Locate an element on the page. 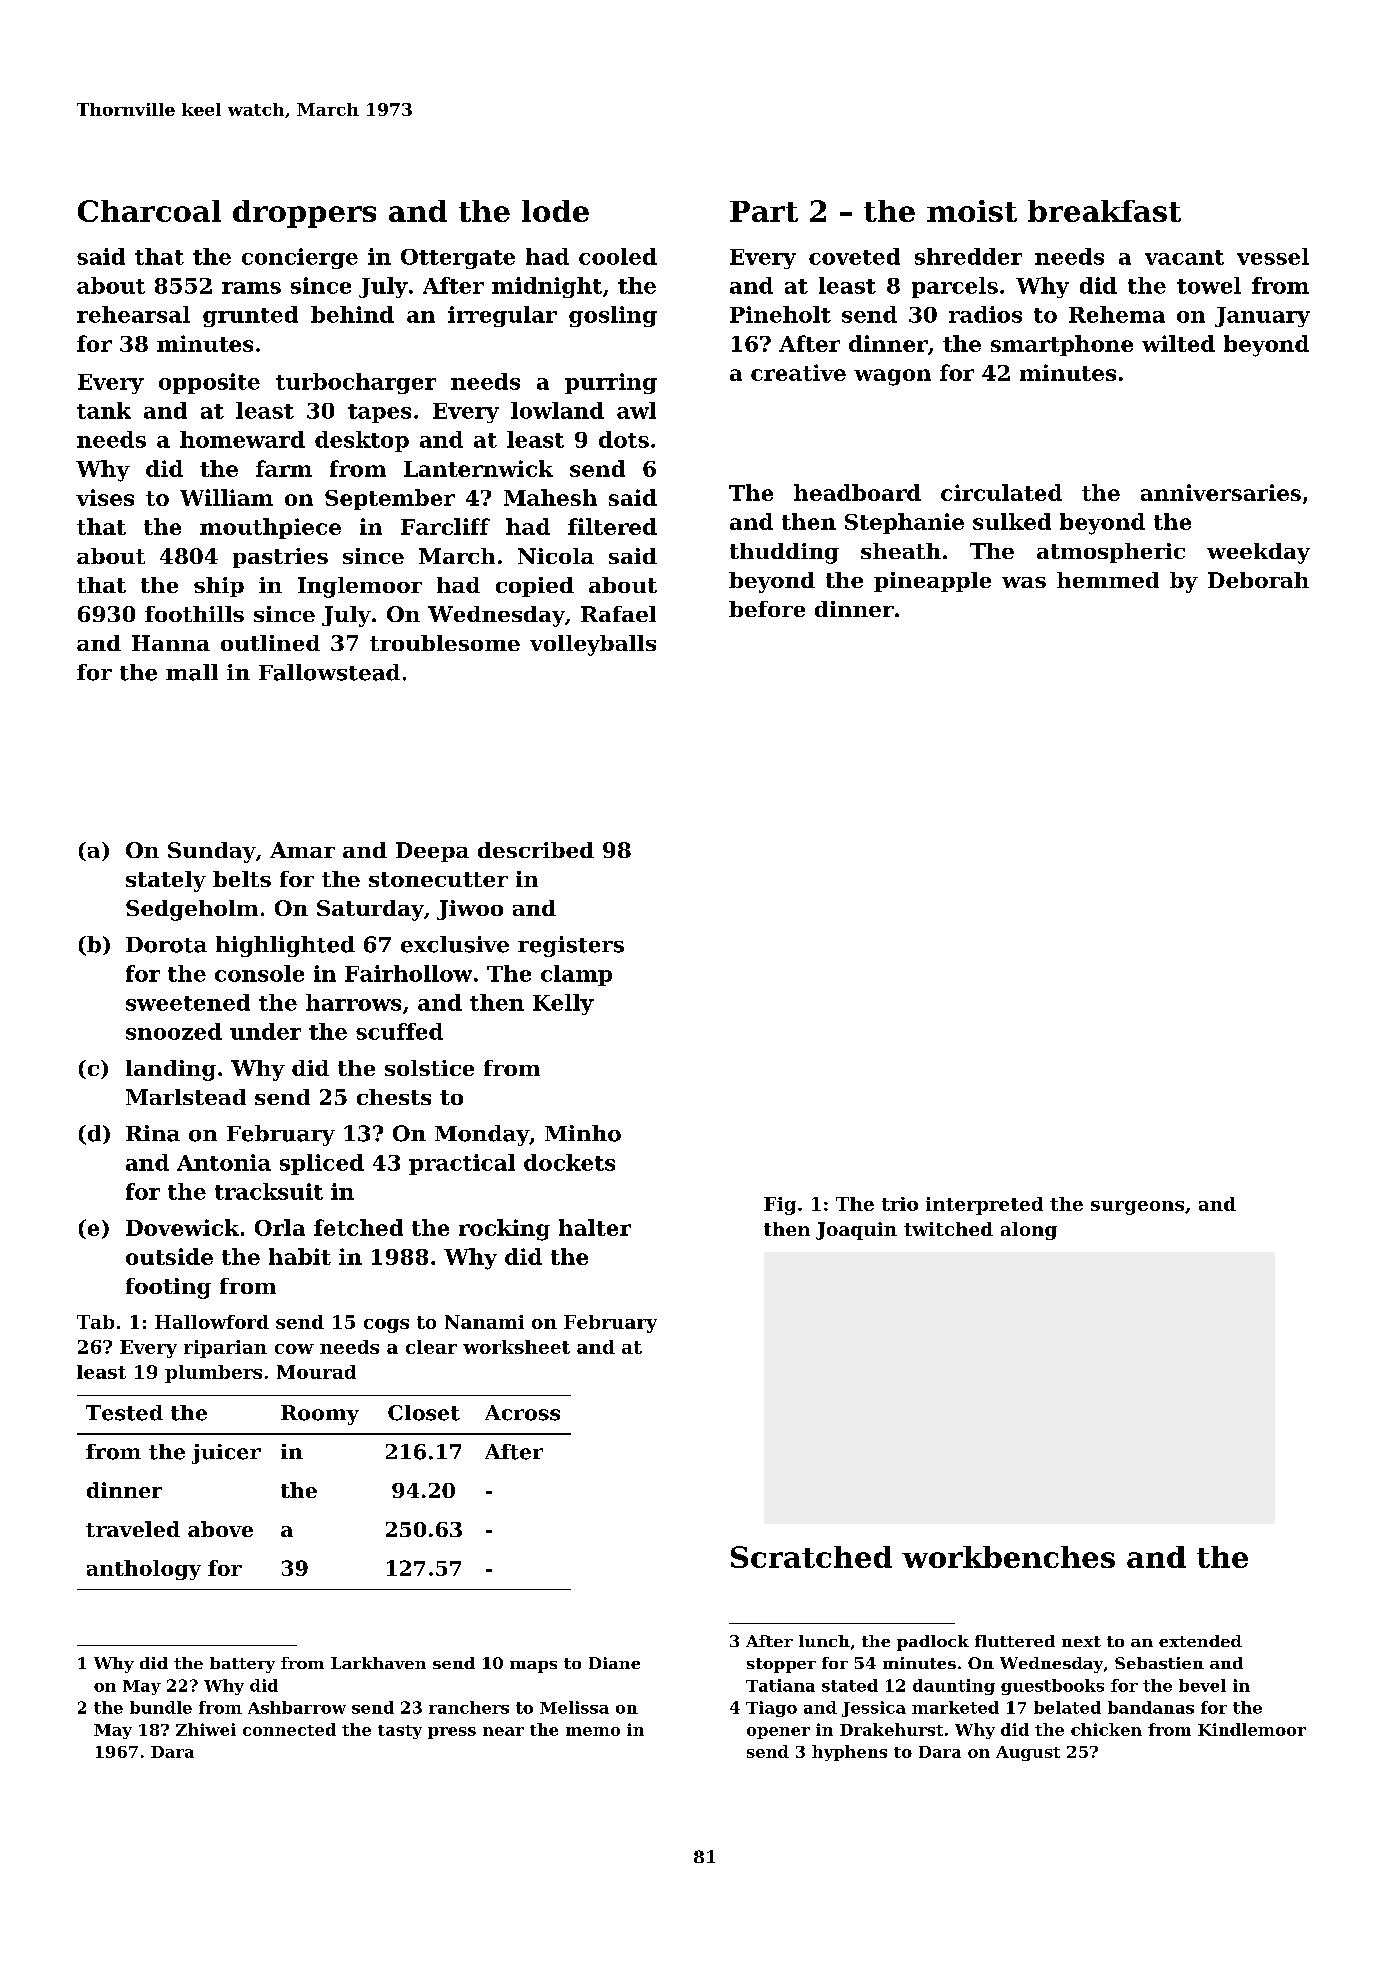 This page has width=1386, height=1969. memo is located at coordinates (593, 1731).
